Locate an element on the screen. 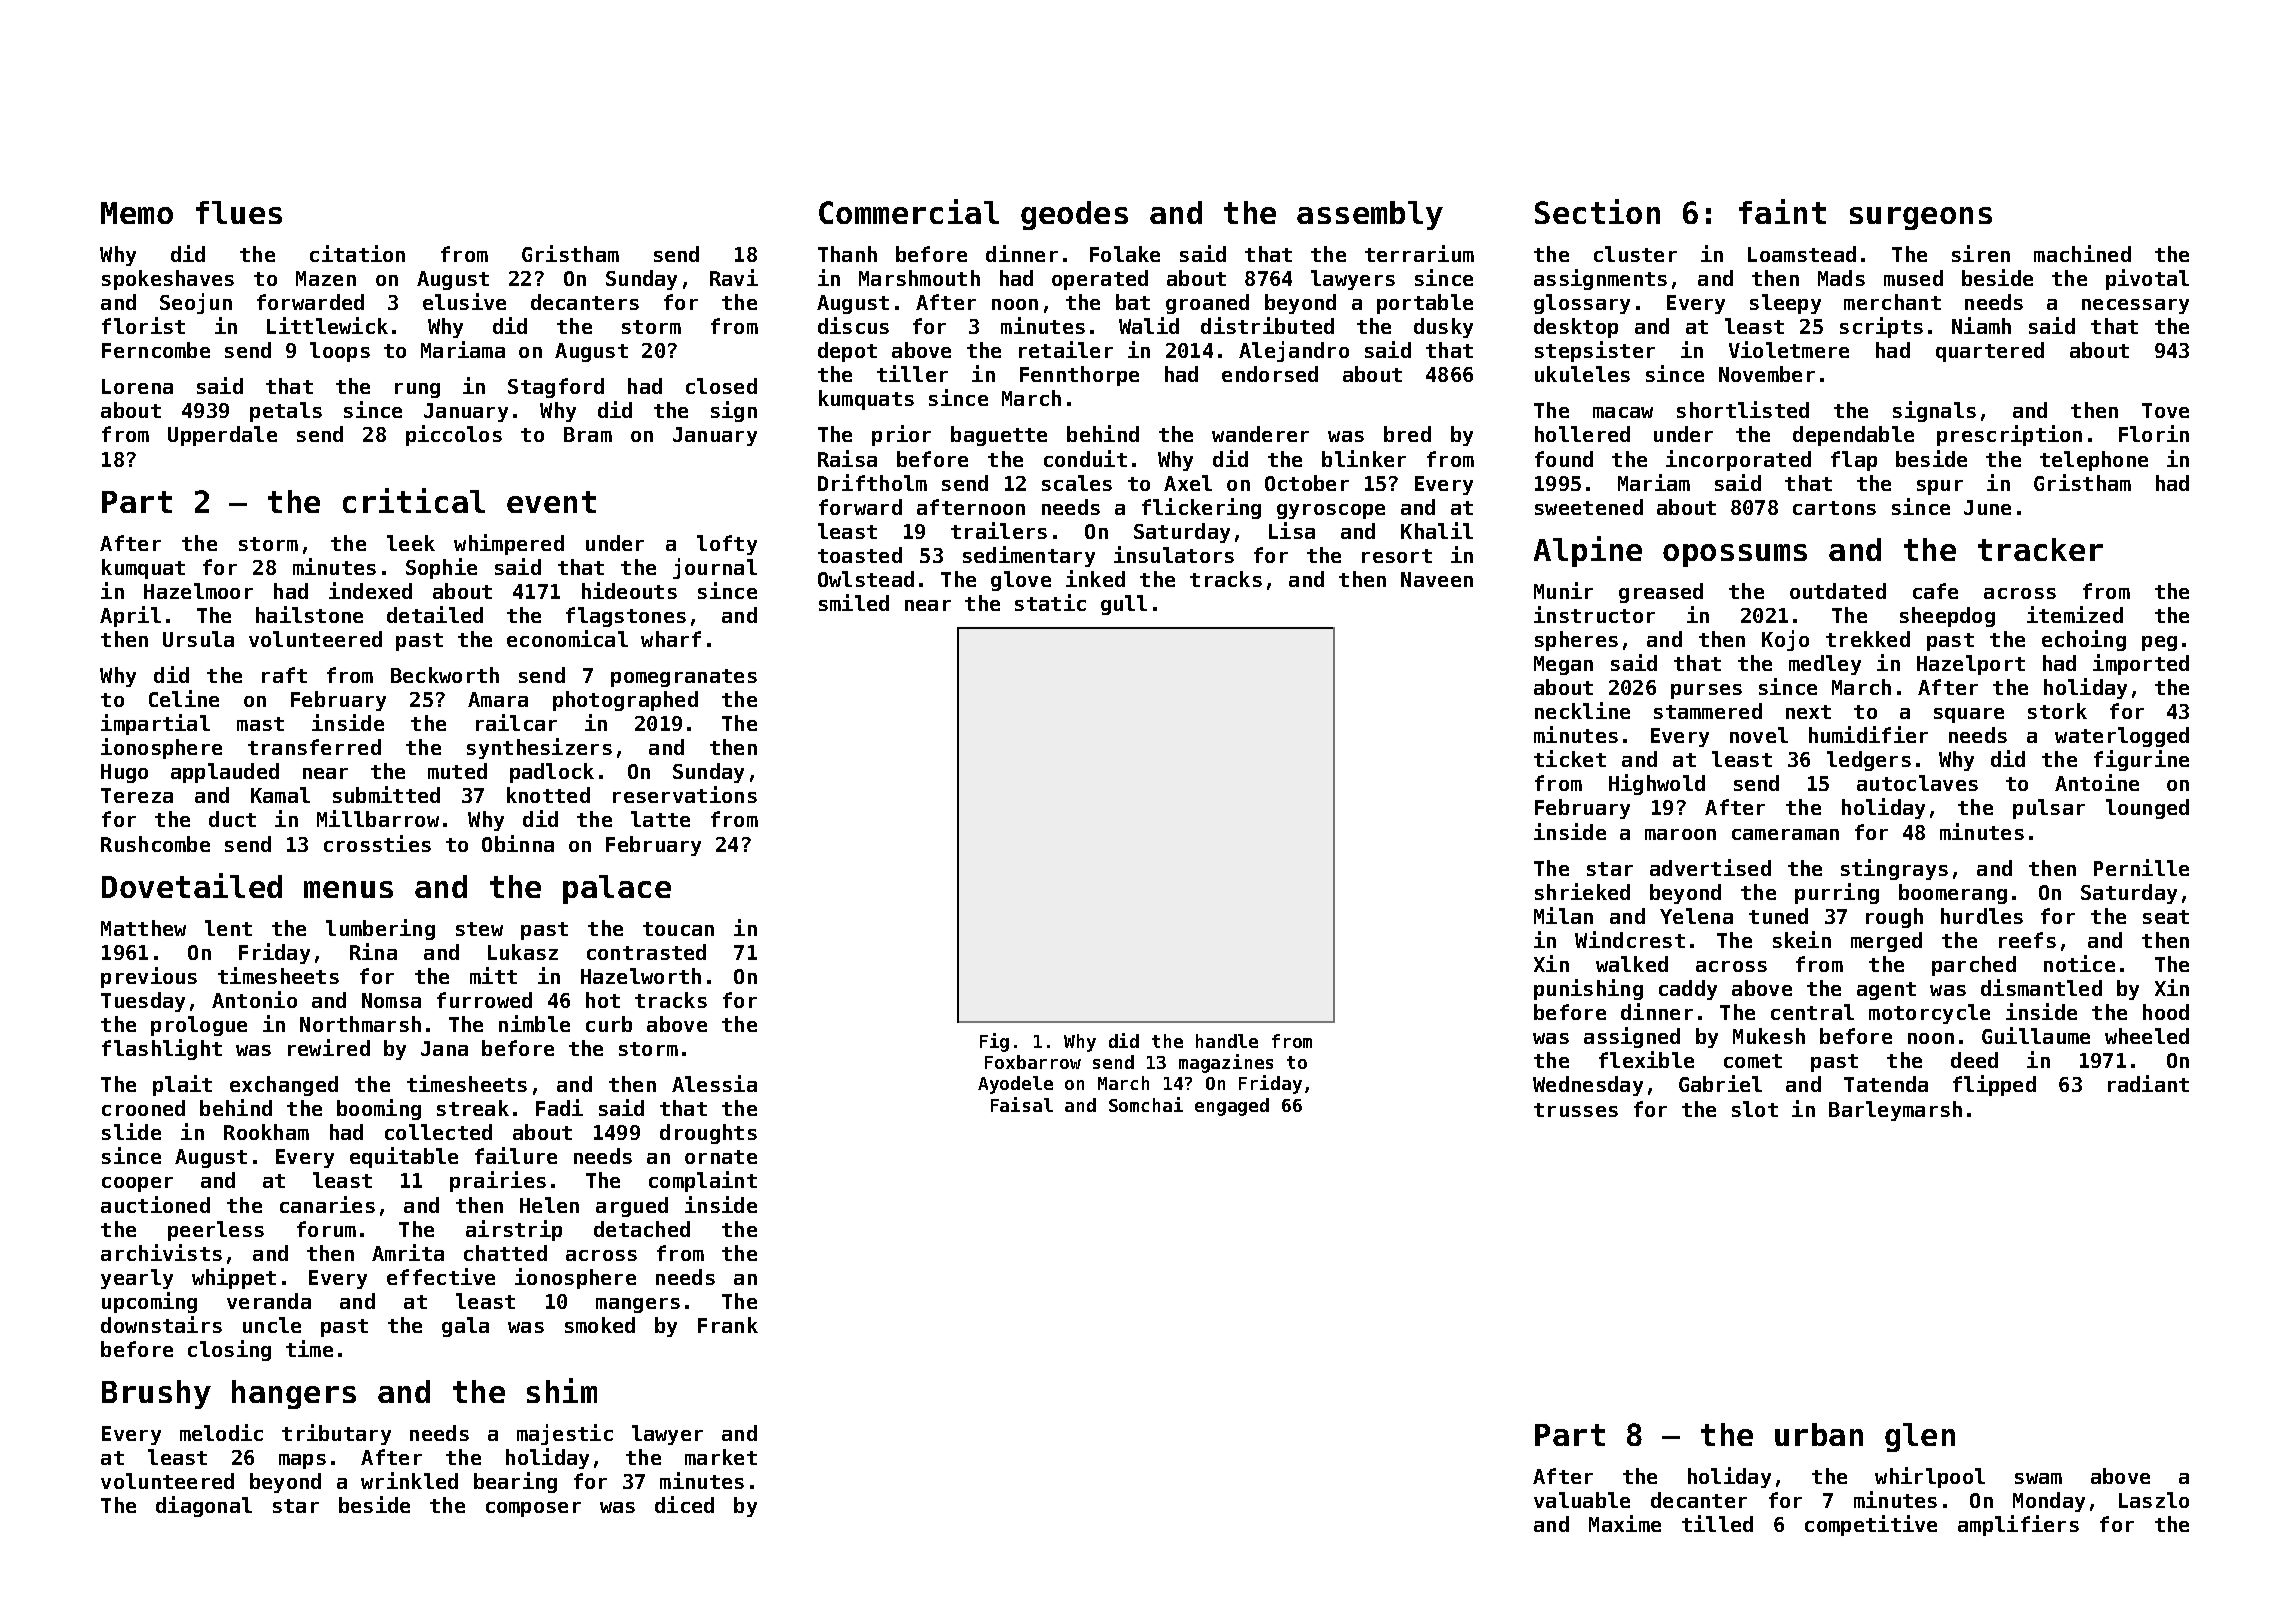 This screenshot has height=1620, width=2292. Hugo is located at coordinates (124, 773).
